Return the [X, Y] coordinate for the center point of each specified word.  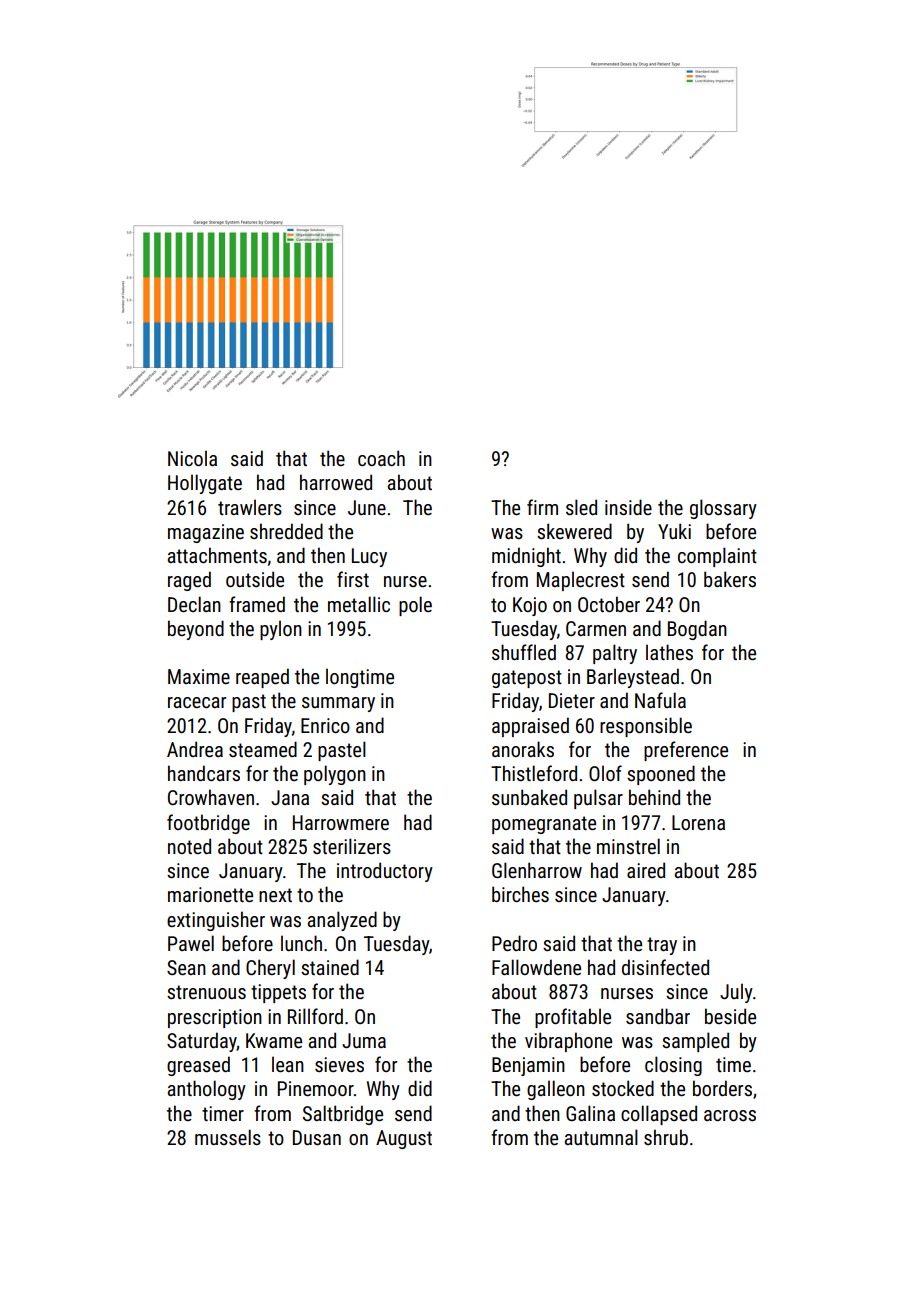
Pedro [514, 943]
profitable [573, 1018]
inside [628, 507]
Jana [290, 797]
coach [381, 458]
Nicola [192, 458]
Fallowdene [536, 967]
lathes [669, 652]
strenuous [206, 992]
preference [686, 751]
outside [255, 579]
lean [288, 1064]
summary [338, 704]
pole [415, 606]
